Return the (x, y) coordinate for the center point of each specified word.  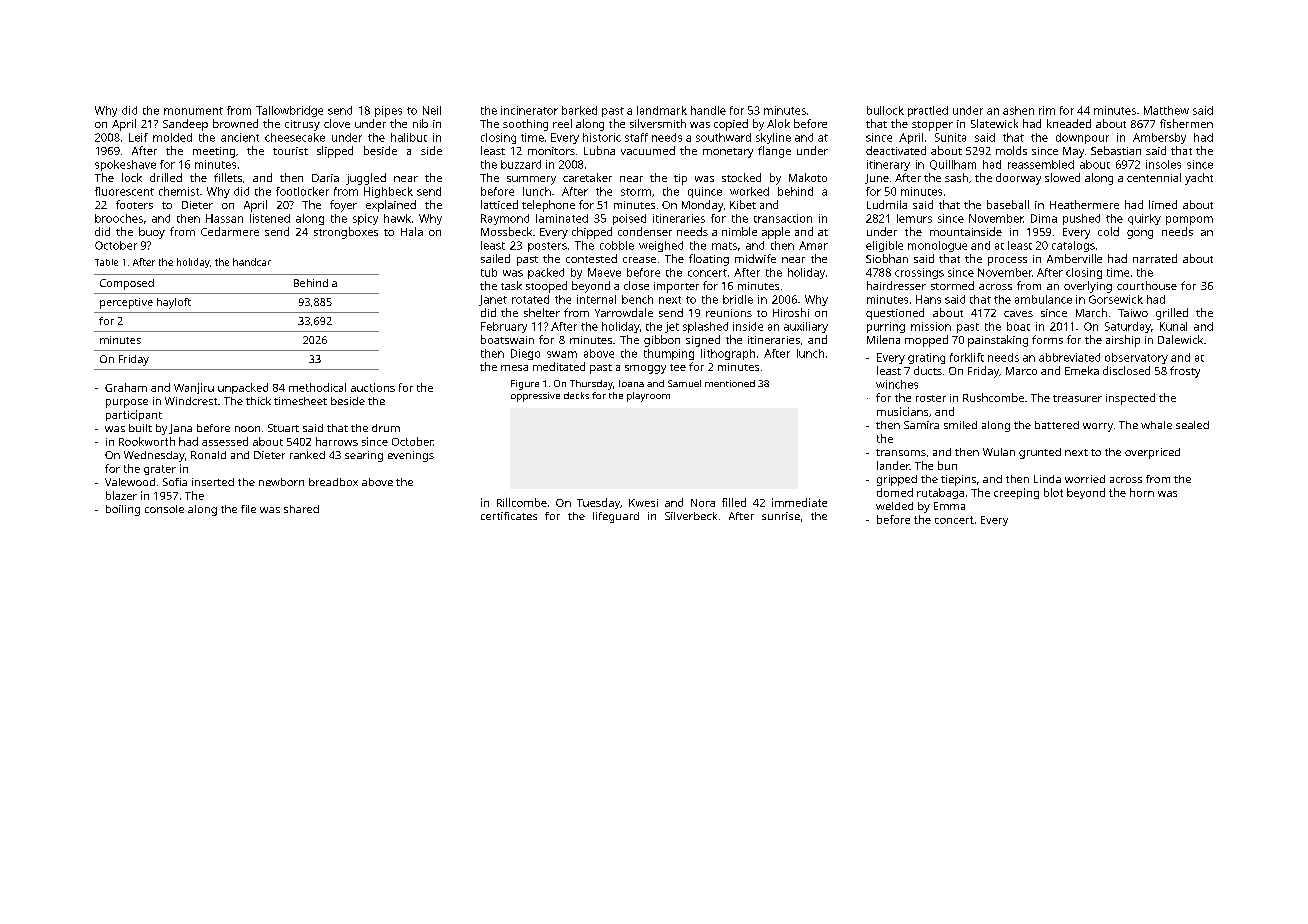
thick (258, 401)
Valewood (130, 482)
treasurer (1077, 398)
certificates (509, 516)
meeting (214, 152)
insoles (1163, 164)
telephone (548, 206)
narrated (1155, 258)
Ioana (631, 383)
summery (531, 180)
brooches (119, 218)
